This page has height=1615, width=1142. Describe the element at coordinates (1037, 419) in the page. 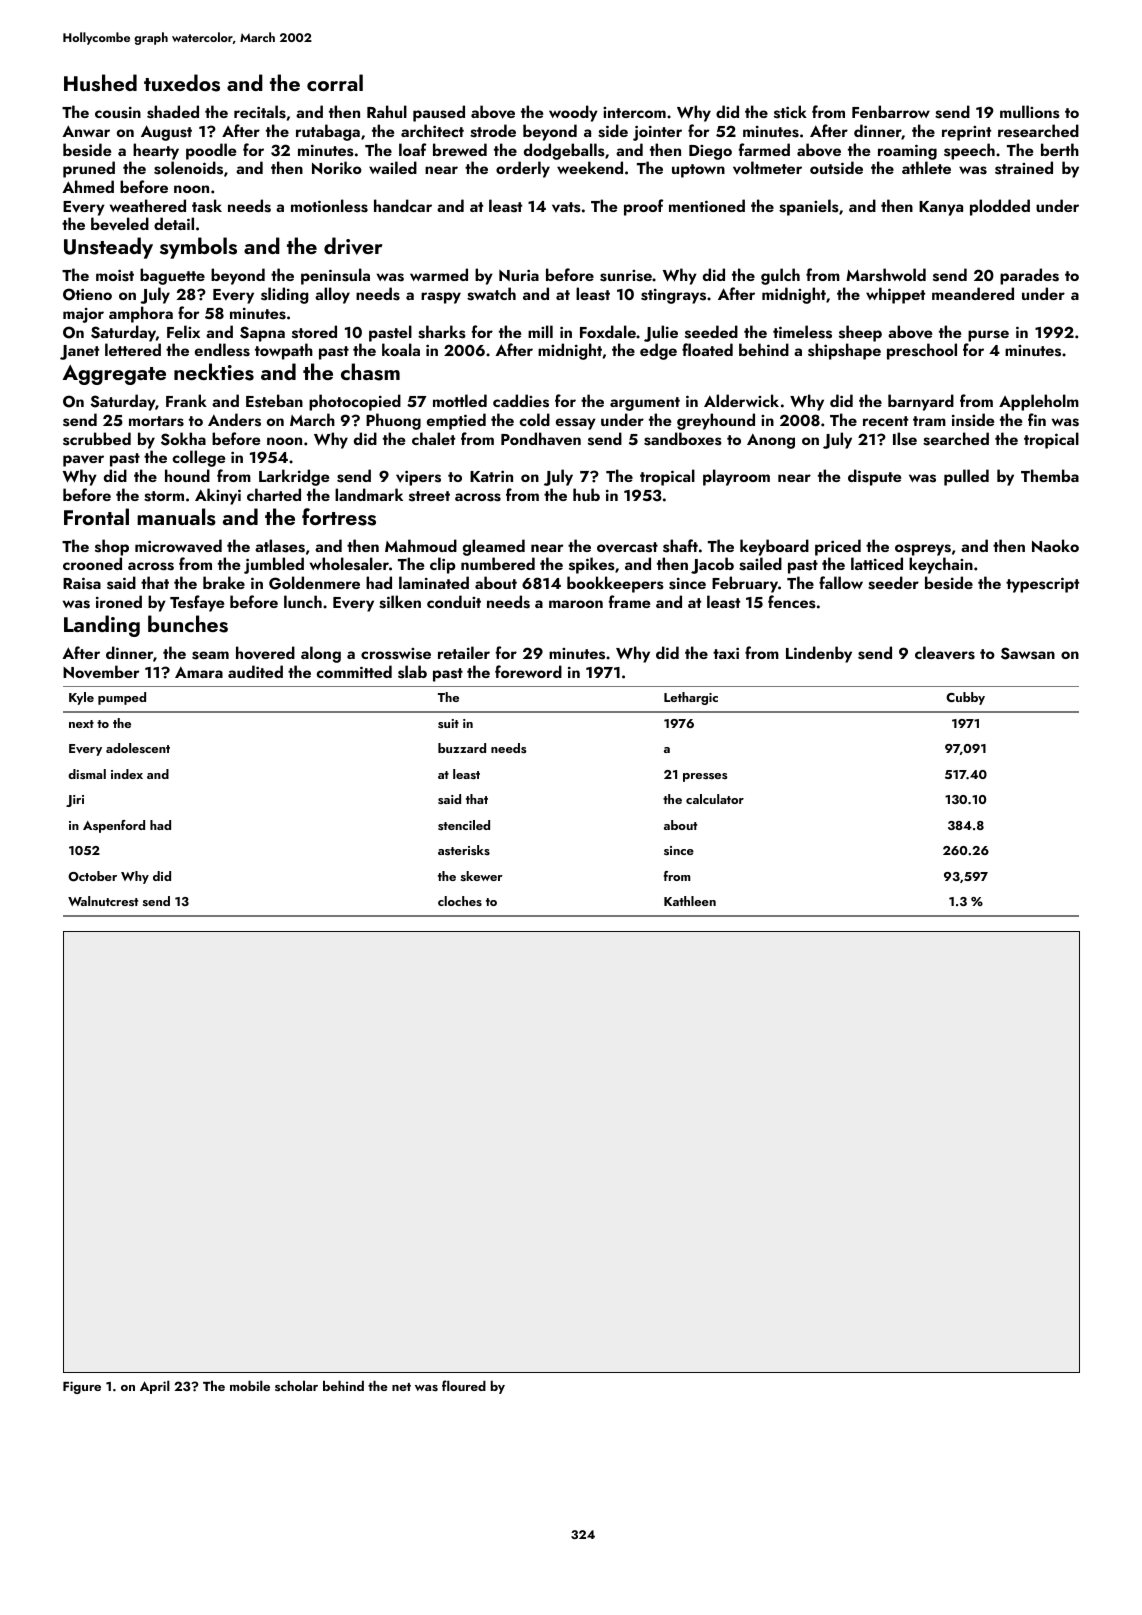

I see `fin` at that location.
